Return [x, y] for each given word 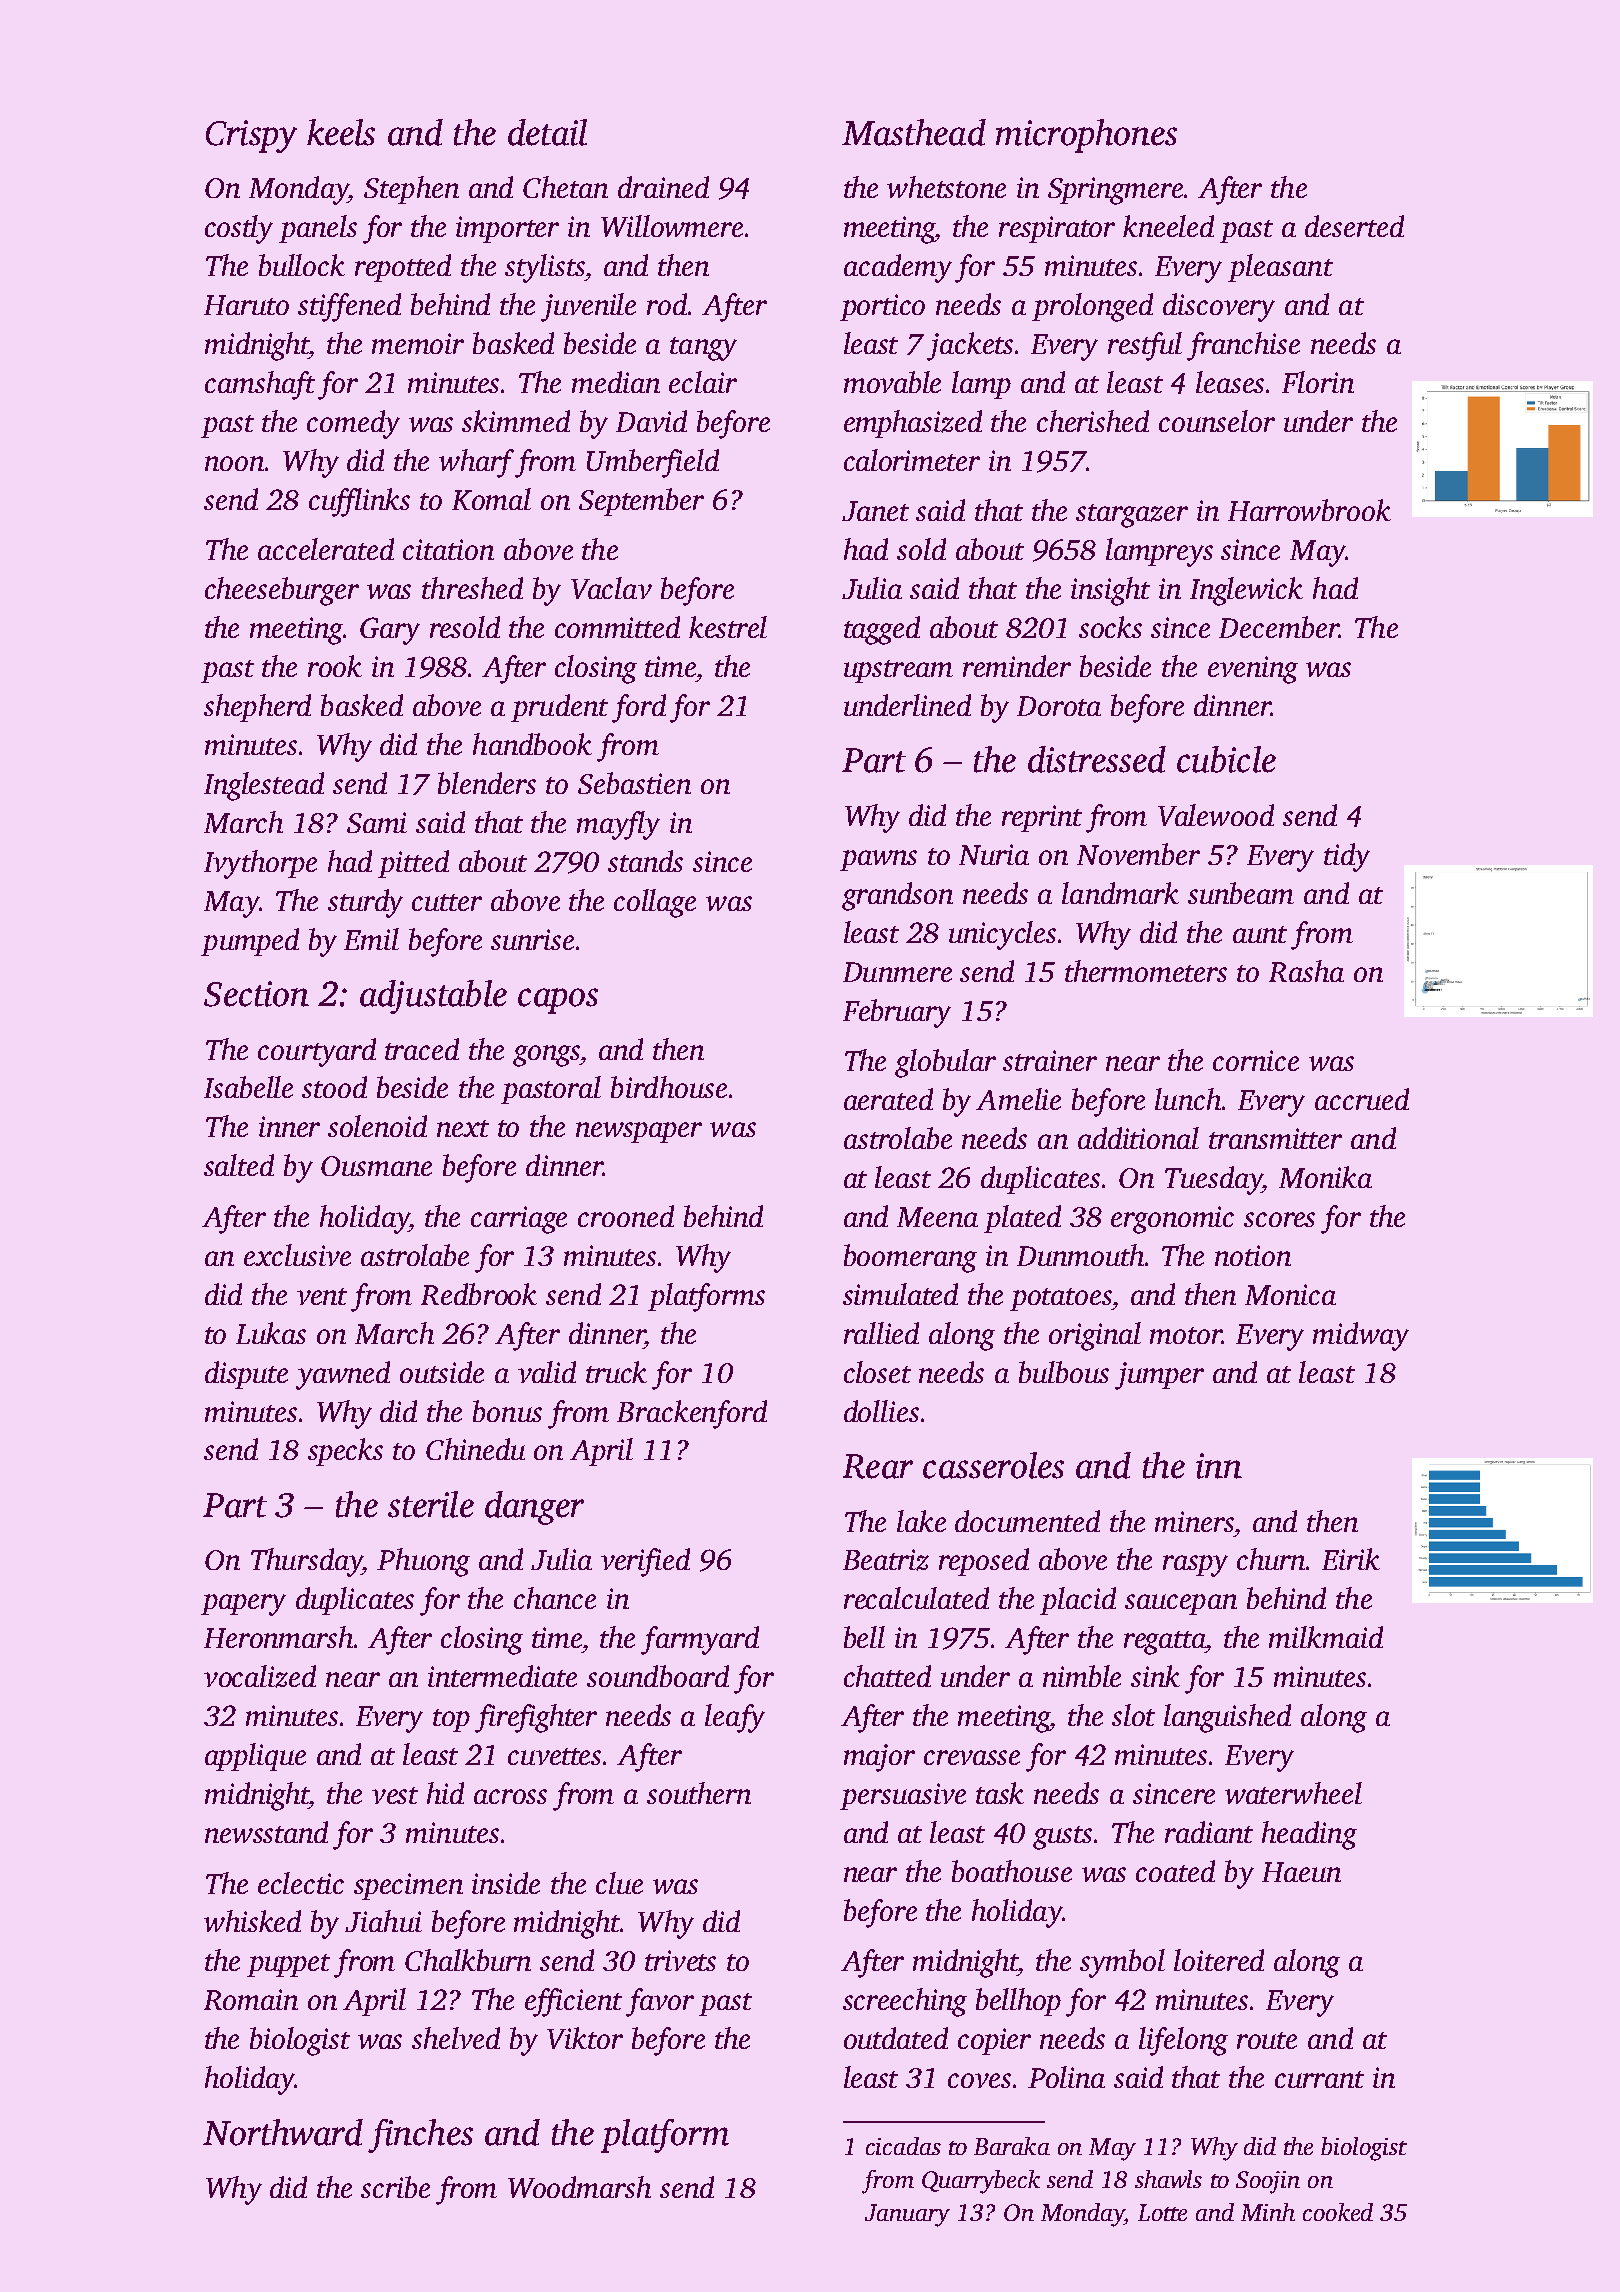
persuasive [903, 1796]
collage [655, 903]
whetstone [946, 187]
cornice [1256, 1060]
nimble [1082, 1676]
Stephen [411, 190]
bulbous [1064, 1372]
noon [234, 463]
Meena [937, 1217]
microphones [1086, 136]
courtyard [317, 1052]
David [651, 421]
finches [420, 2136]
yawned [343, 1375]
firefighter [536, 1718]
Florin [1318, 382]
